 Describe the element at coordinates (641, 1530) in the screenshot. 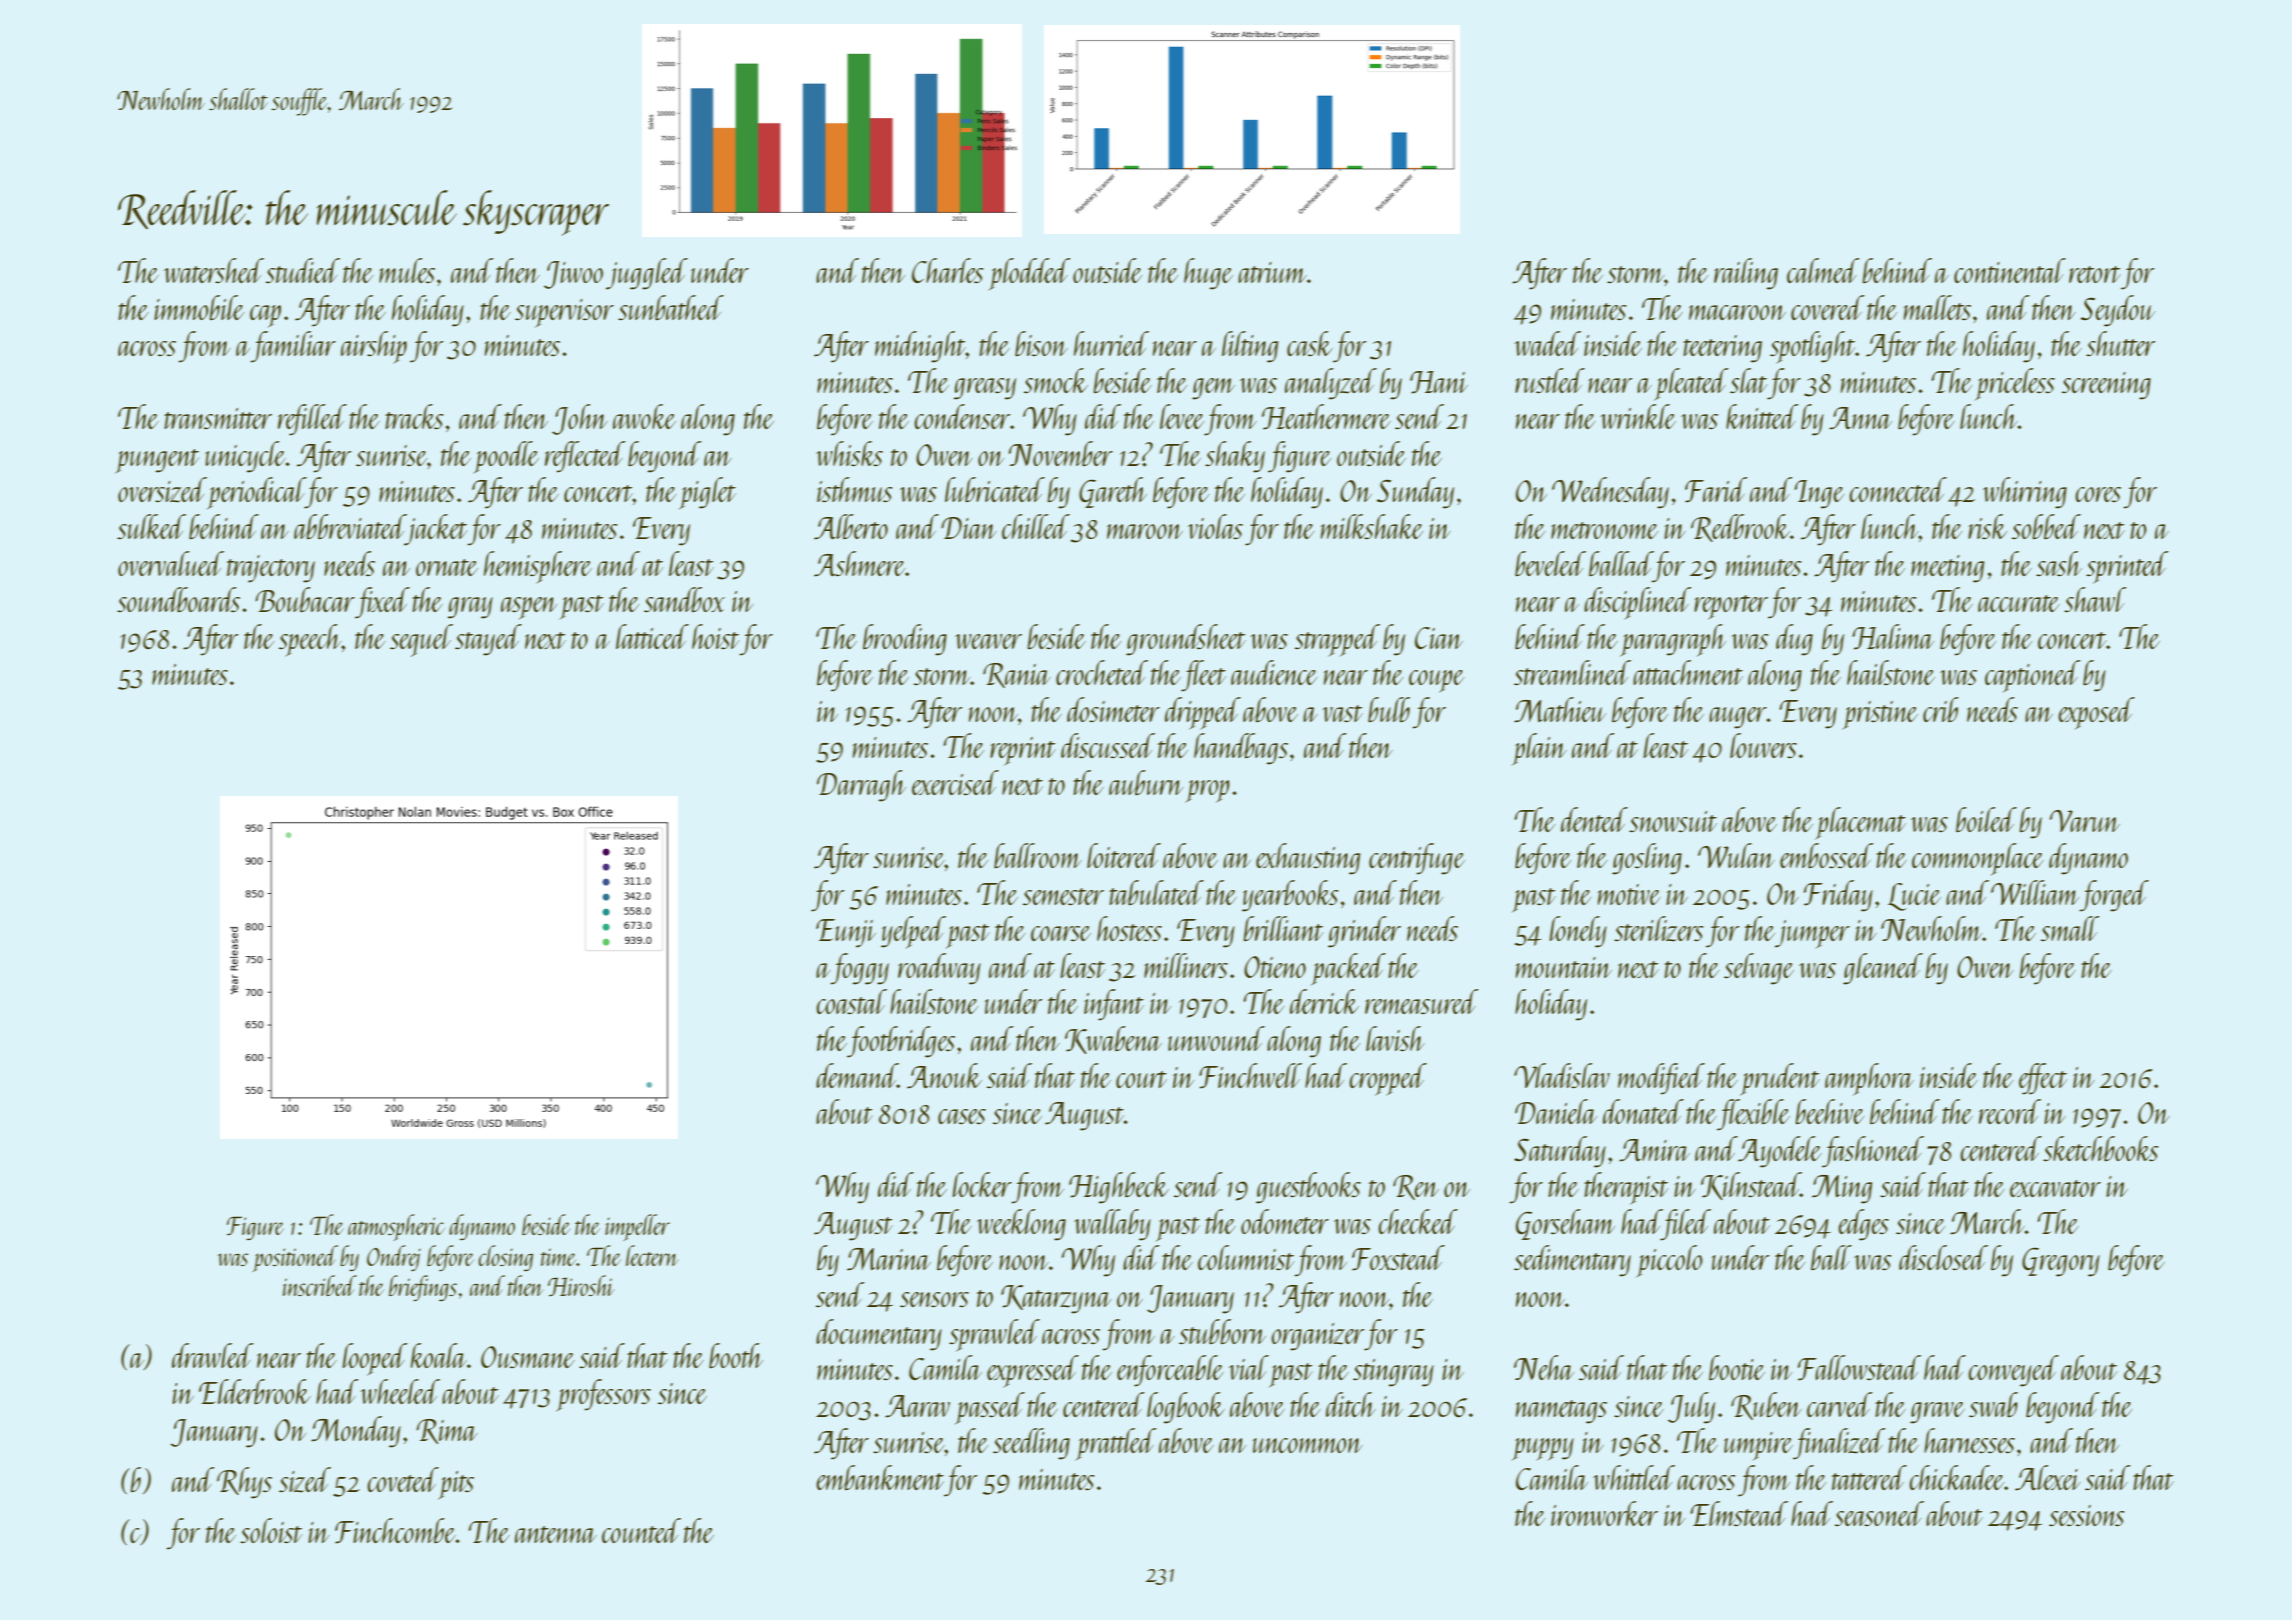

I see `counted` at that location.
